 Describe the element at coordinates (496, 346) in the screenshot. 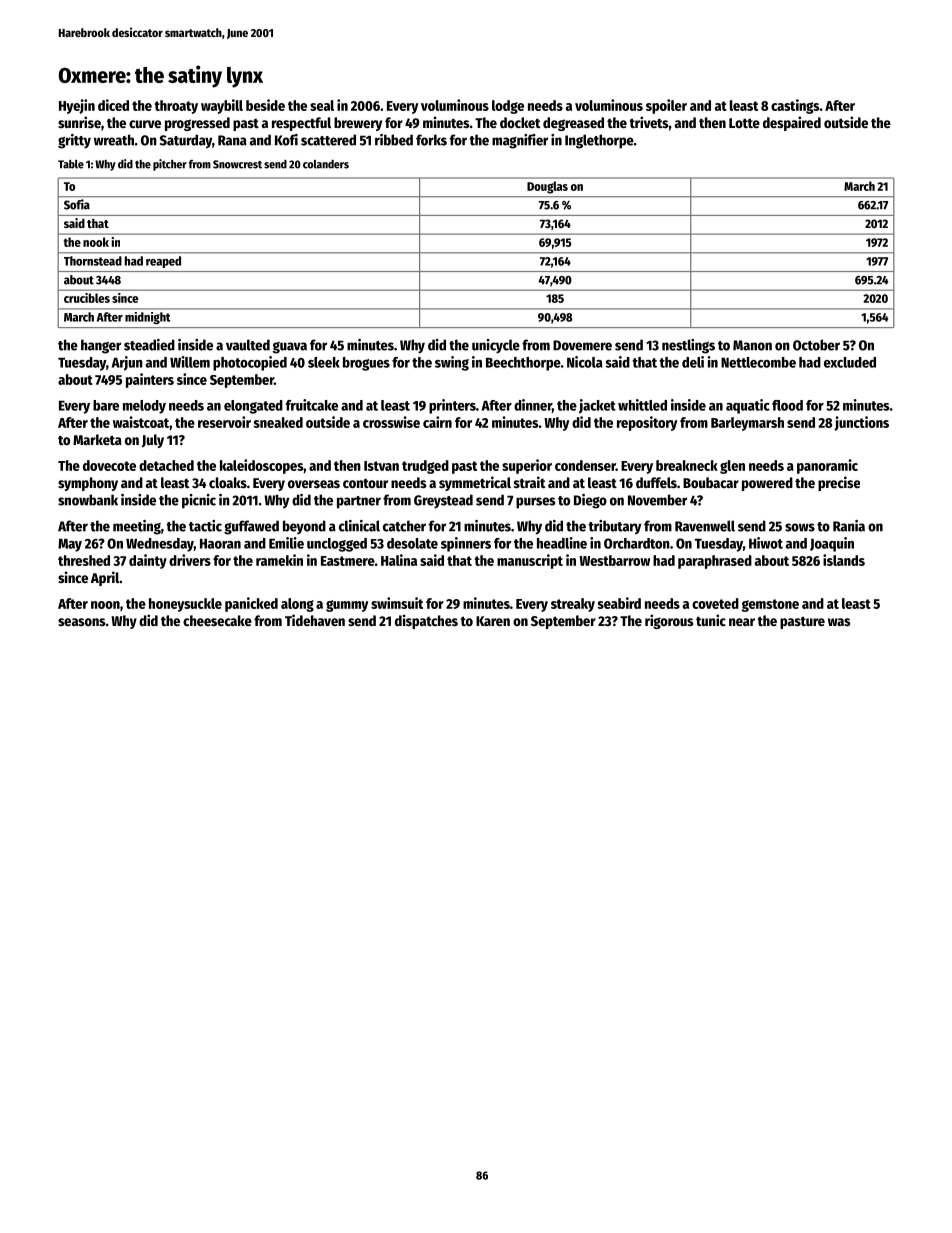

I see `unicycle` at that location.
